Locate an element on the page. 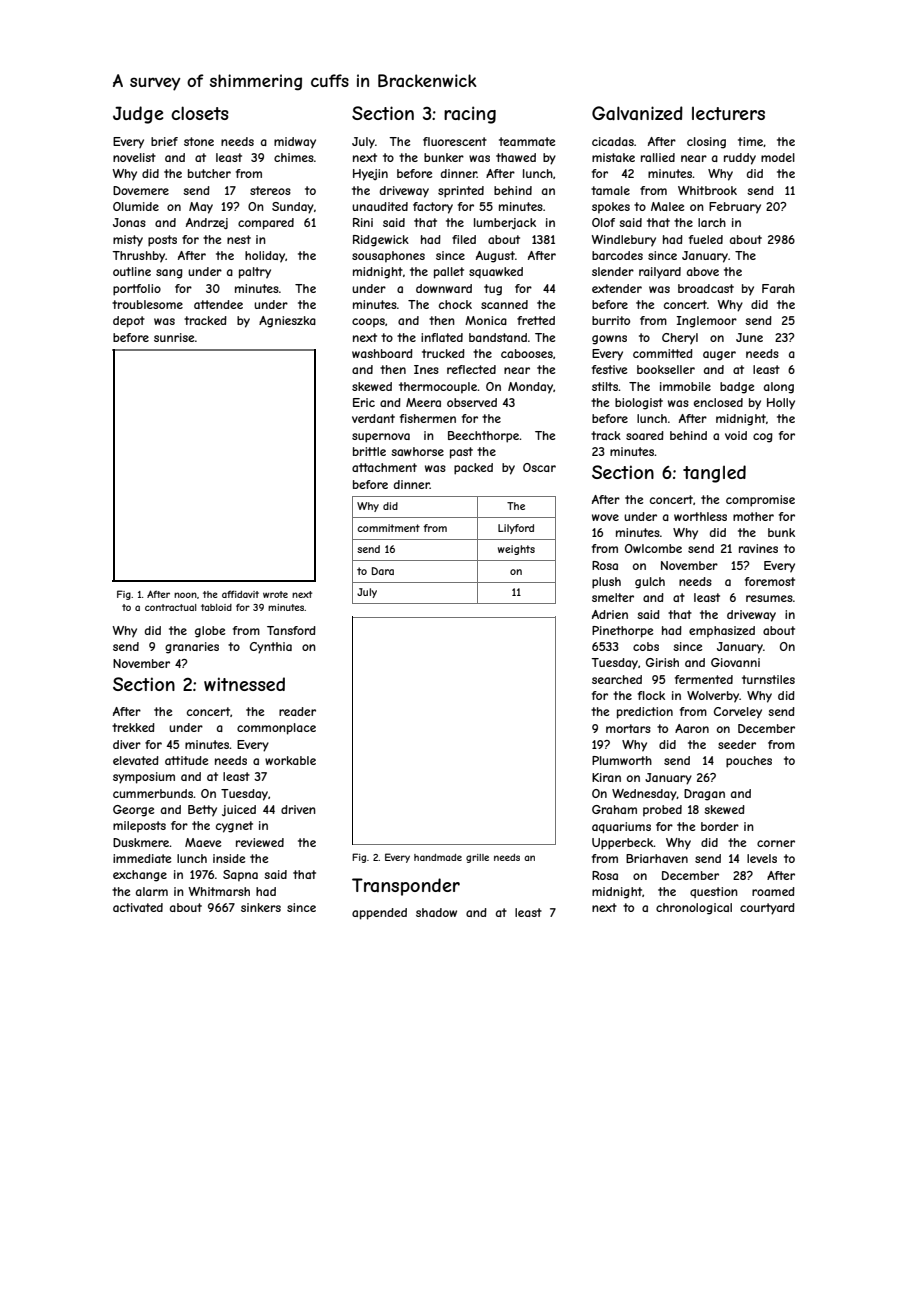  fueled is located at coordinates (706, 239).
